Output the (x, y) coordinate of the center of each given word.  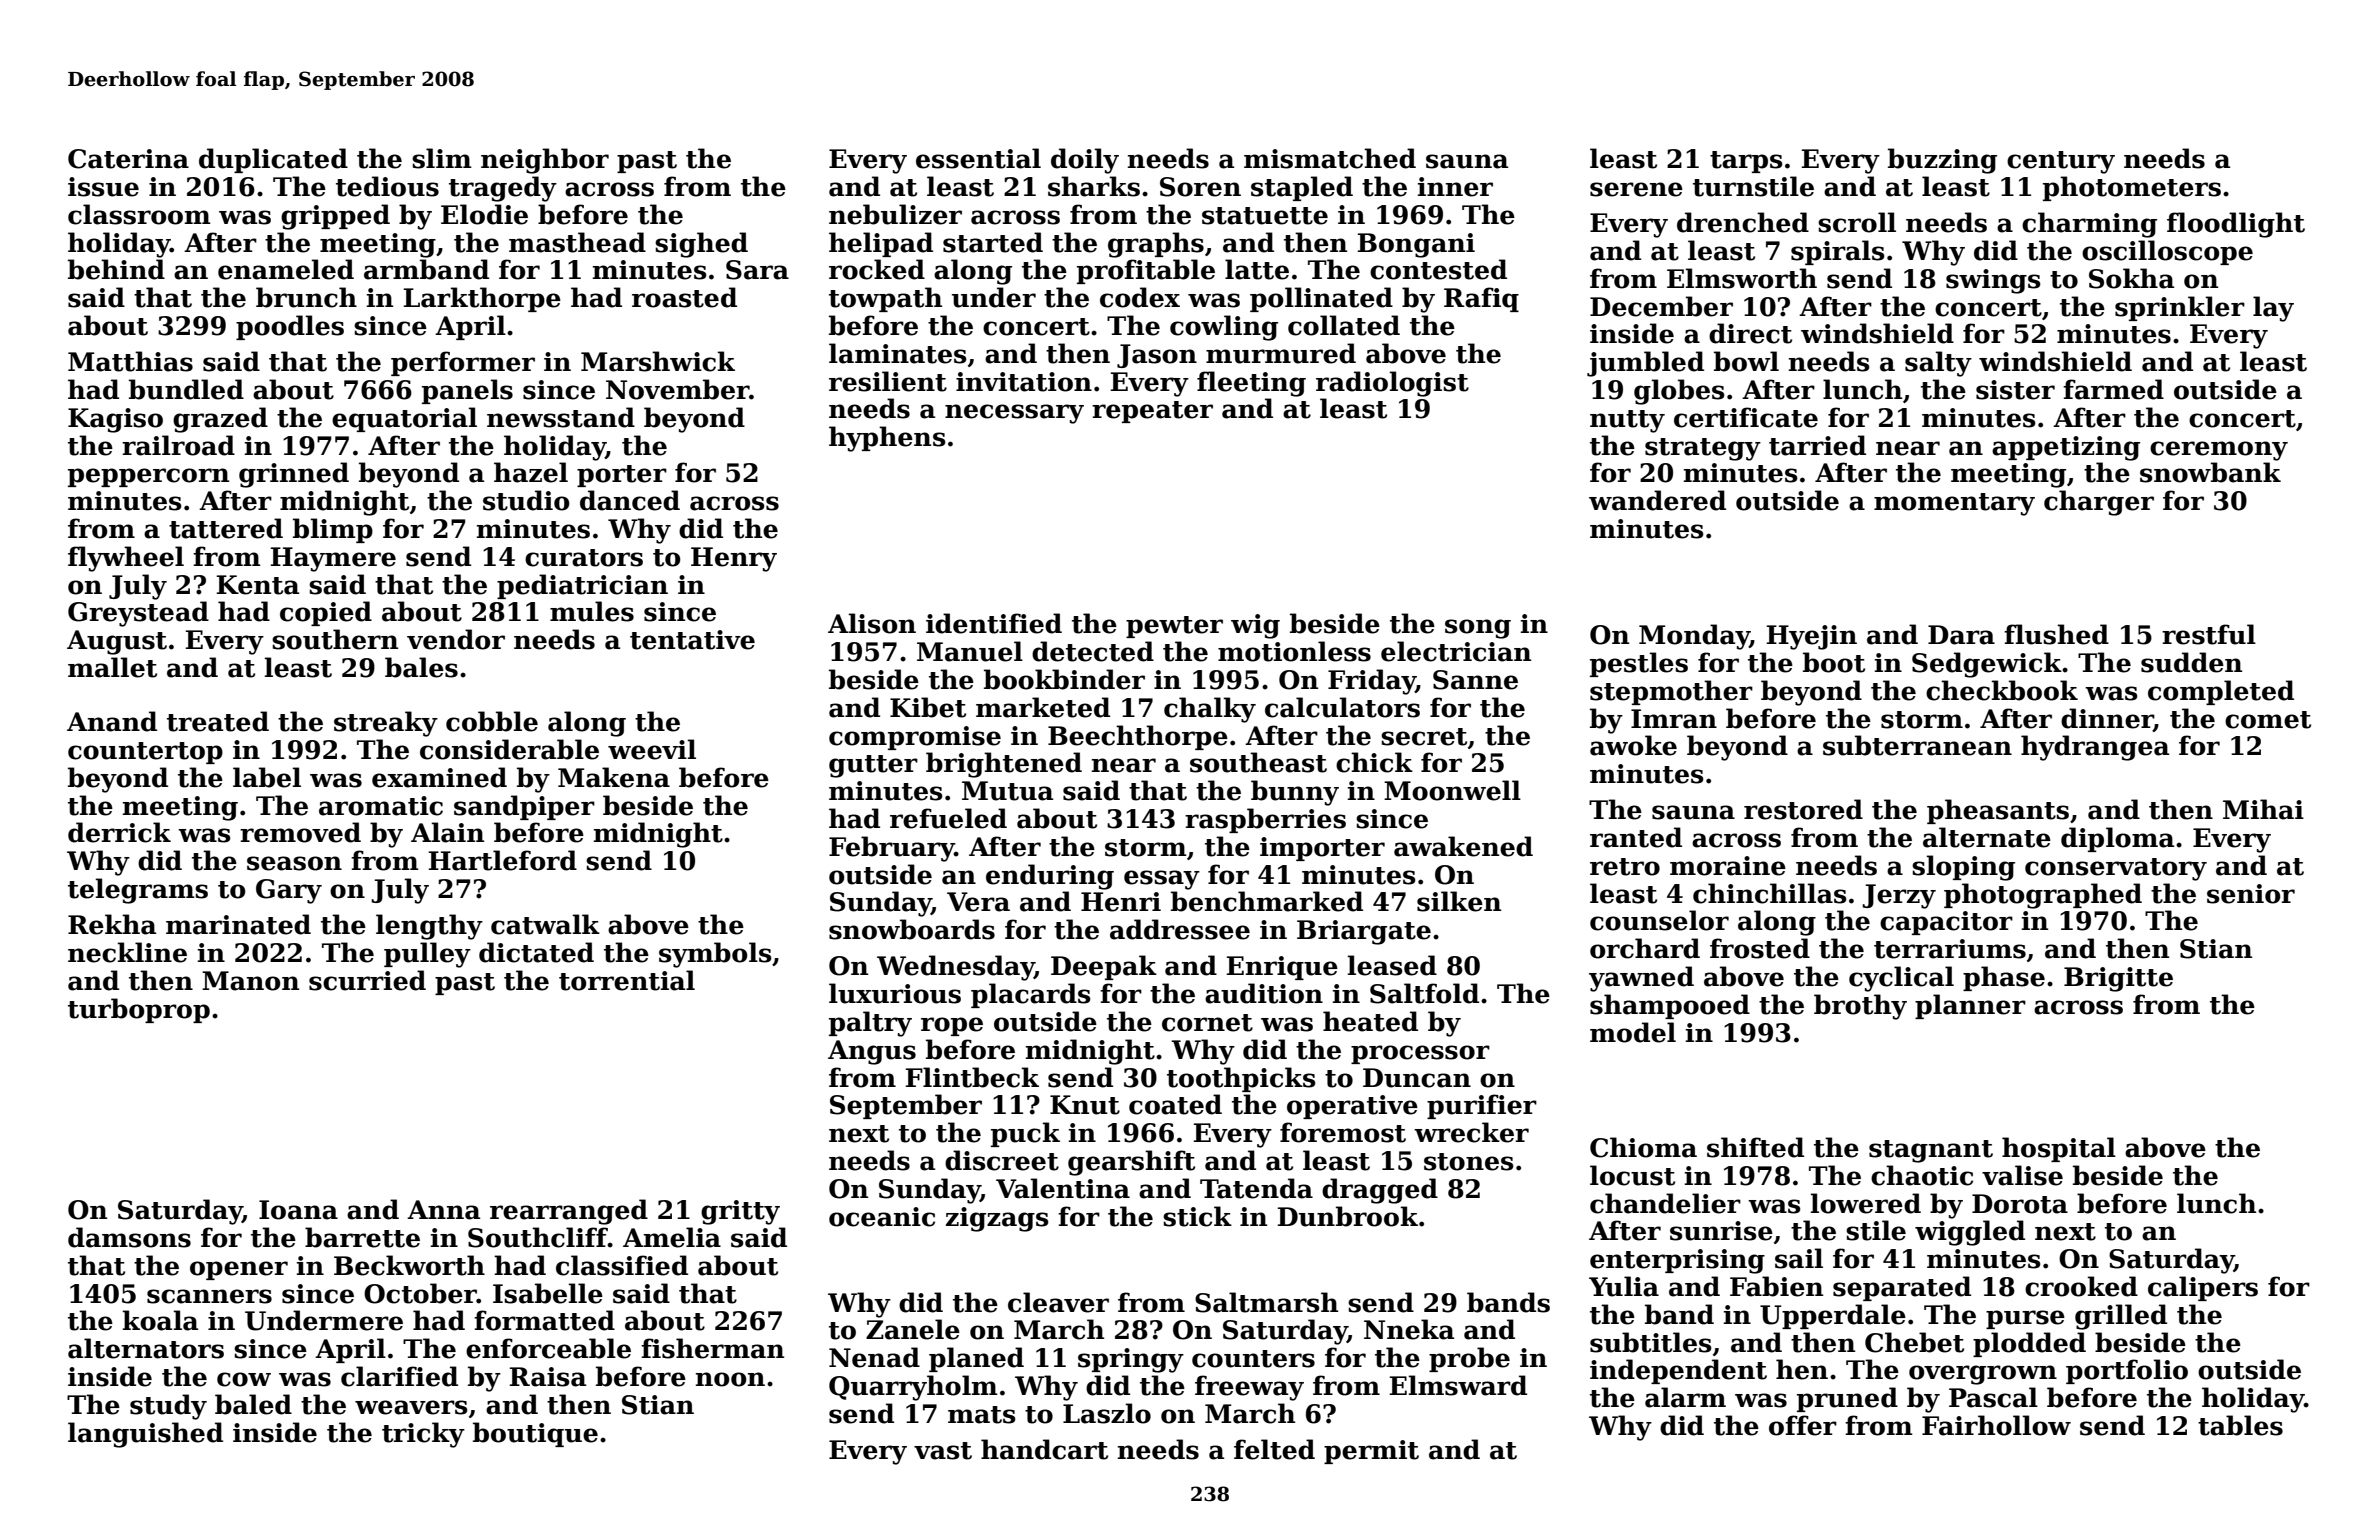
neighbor (545, 161)
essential (978, 158)
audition (1264, 993)
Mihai (2263, 809)
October (420, 1293)
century (2061, 162)
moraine (1728, 866)
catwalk (545, 924)
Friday (1372, 682)
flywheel (126, 559)
